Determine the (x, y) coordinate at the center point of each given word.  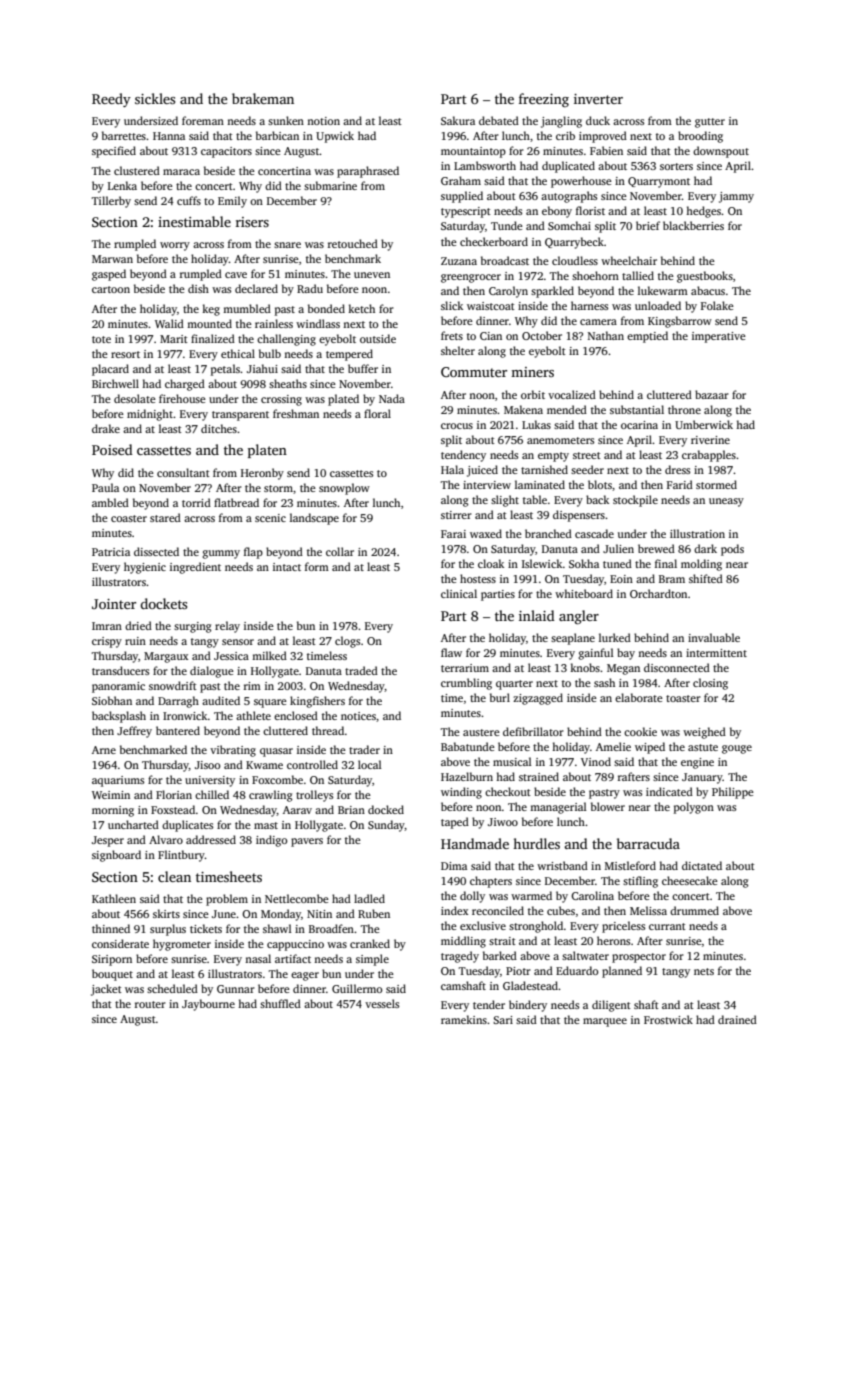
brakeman (263, 98)
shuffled (280, 1003)
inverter (598, 99)
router (150, 1004)
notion (323, 121)
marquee (605, 1022)
